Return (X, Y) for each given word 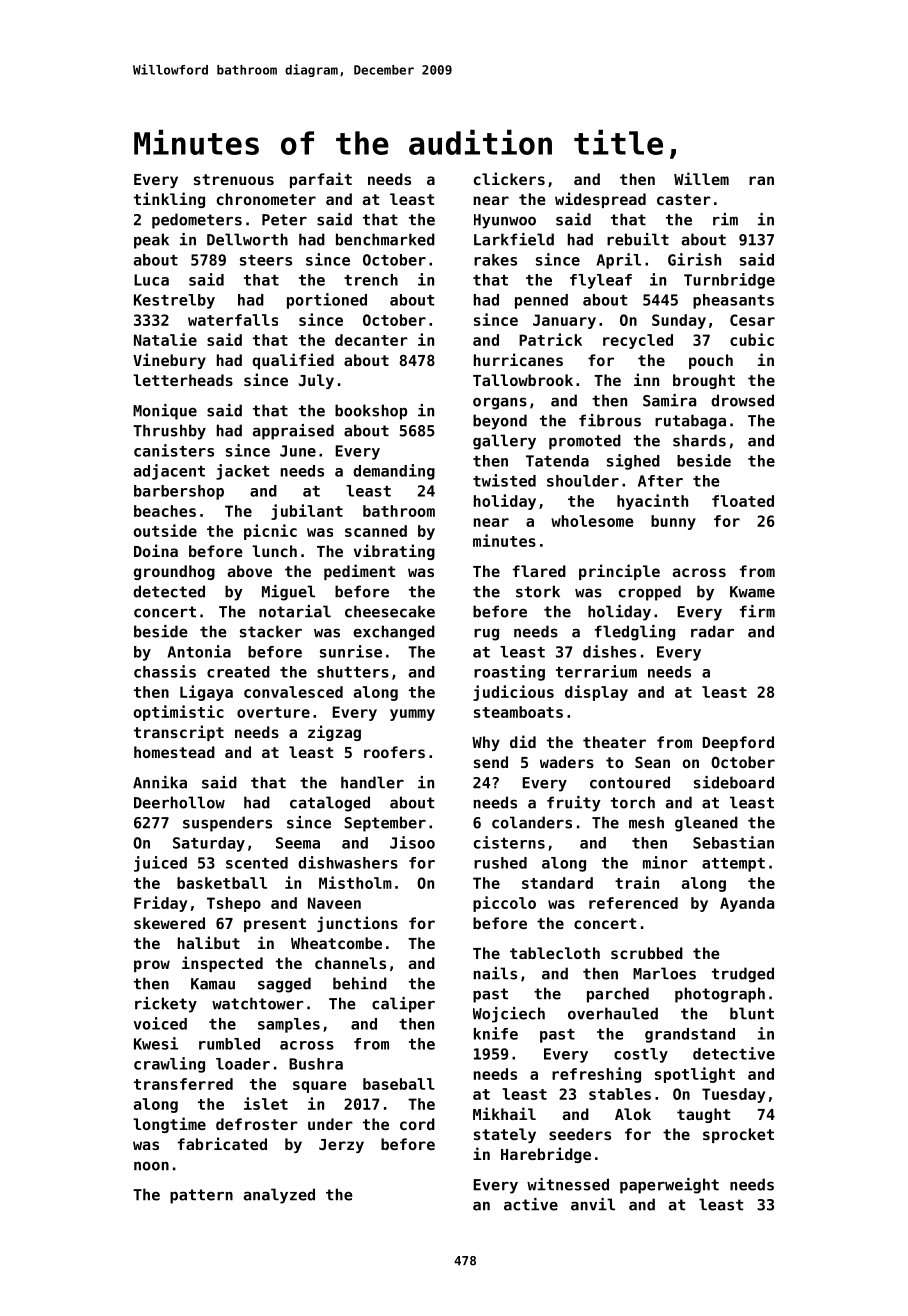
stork (538, 591)
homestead (174, 752)
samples (289, 1025)
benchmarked (385, 239)
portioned (327, 301)
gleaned (706, 824)
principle (619, 572)
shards (699, 440)
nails (495, 973)
